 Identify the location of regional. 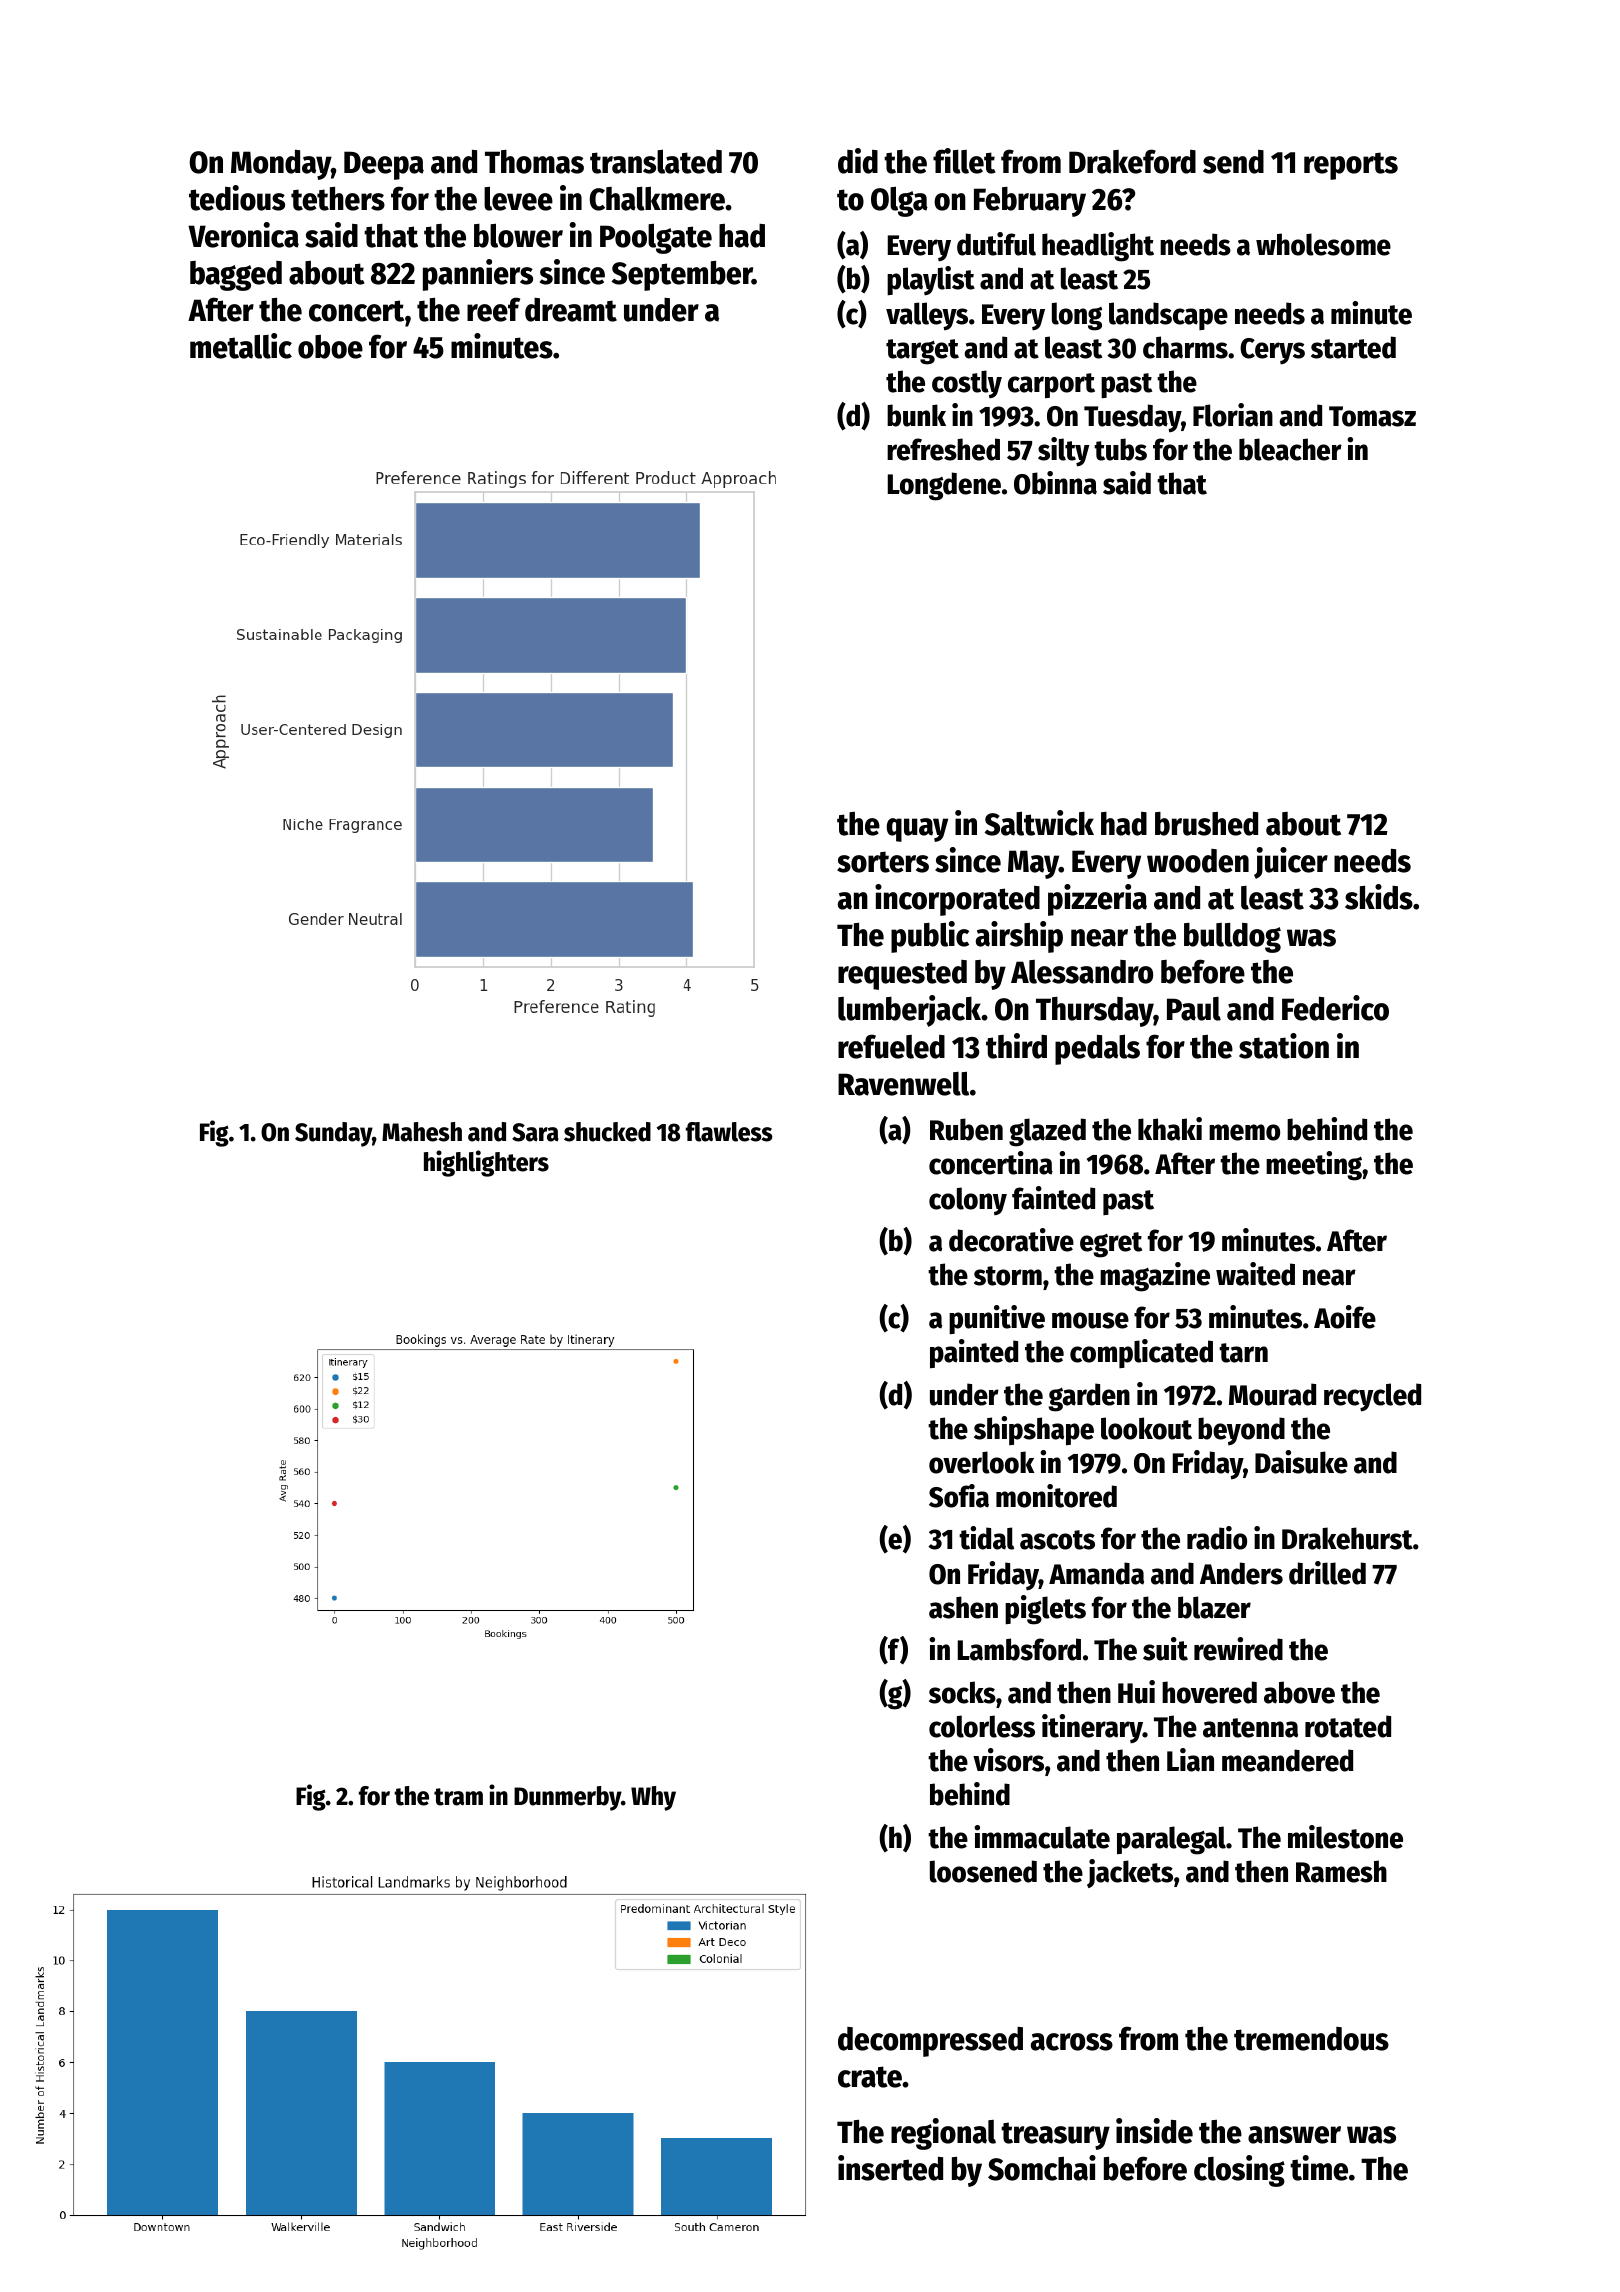
(943, 2134).
